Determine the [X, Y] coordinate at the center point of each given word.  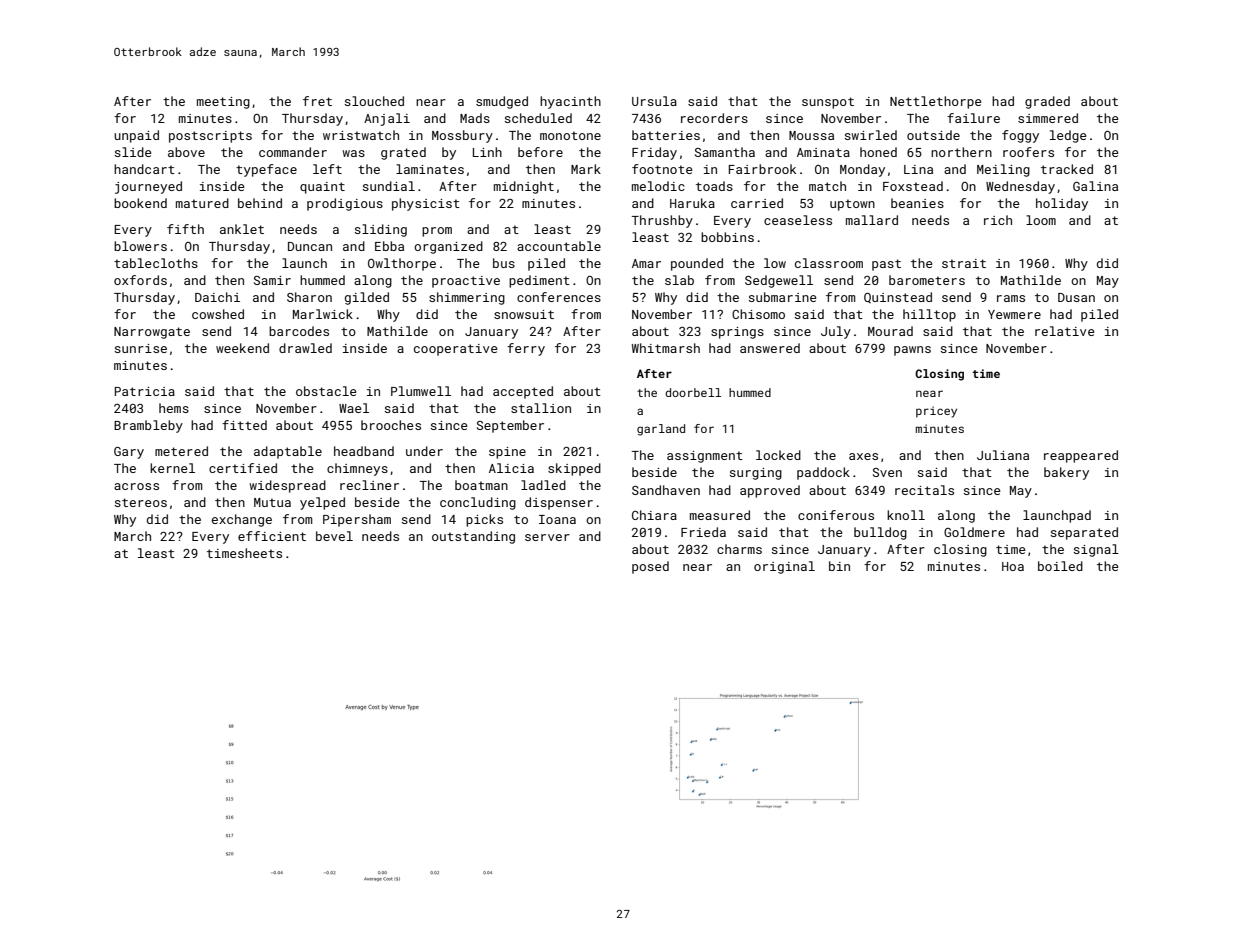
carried [757, 203]
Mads [475, 118]
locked [778, 455]
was [353, 153]
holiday [1062, 204]
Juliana [1003, 455]
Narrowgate [152, 333]
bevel [334, 536]
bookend [140, 203]
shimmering [467, 298]
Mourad [890, 331]
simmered [1048, 118]
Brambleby [148, 426]
